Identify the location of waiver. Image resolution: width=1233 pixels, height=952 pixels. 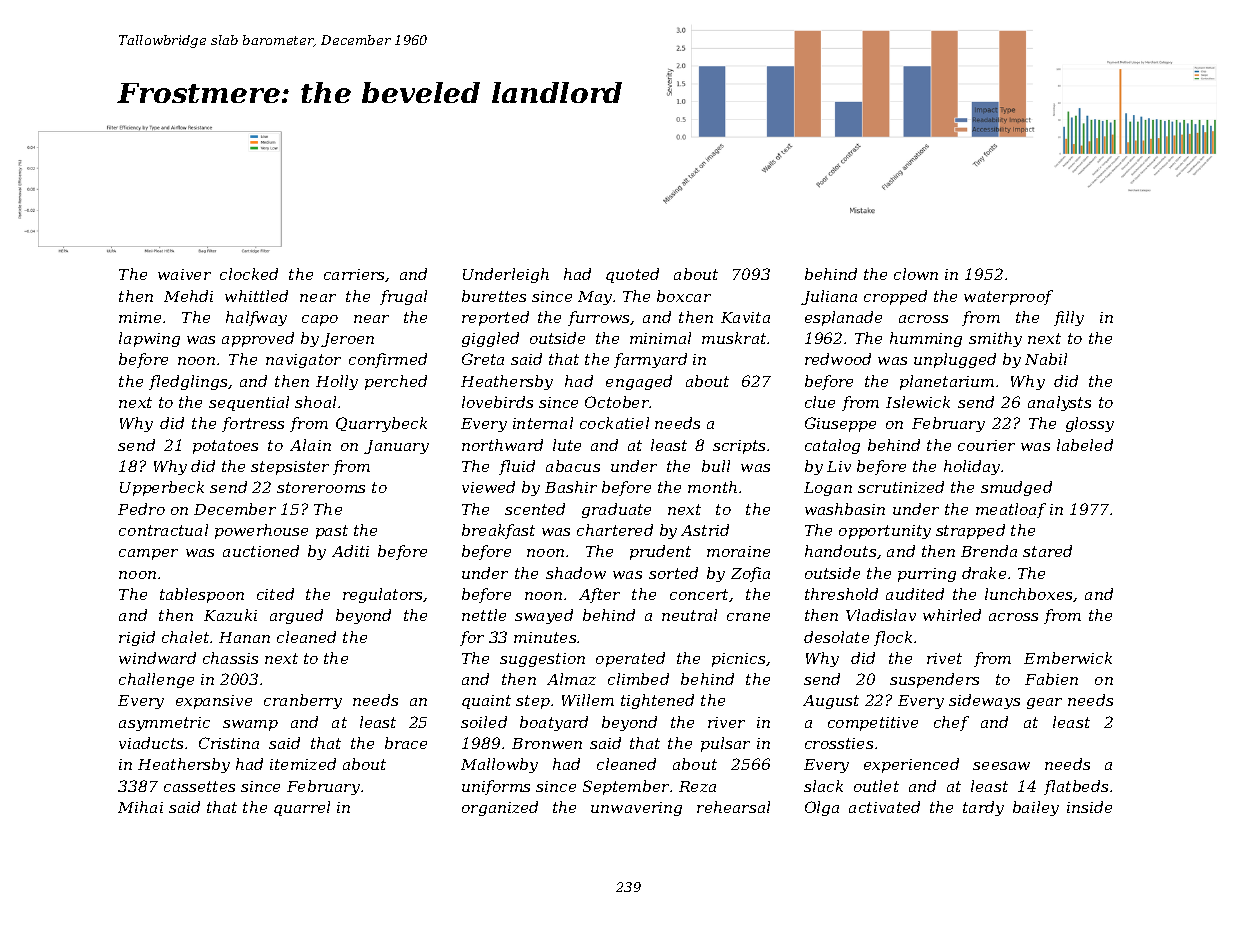
(184, 274).
